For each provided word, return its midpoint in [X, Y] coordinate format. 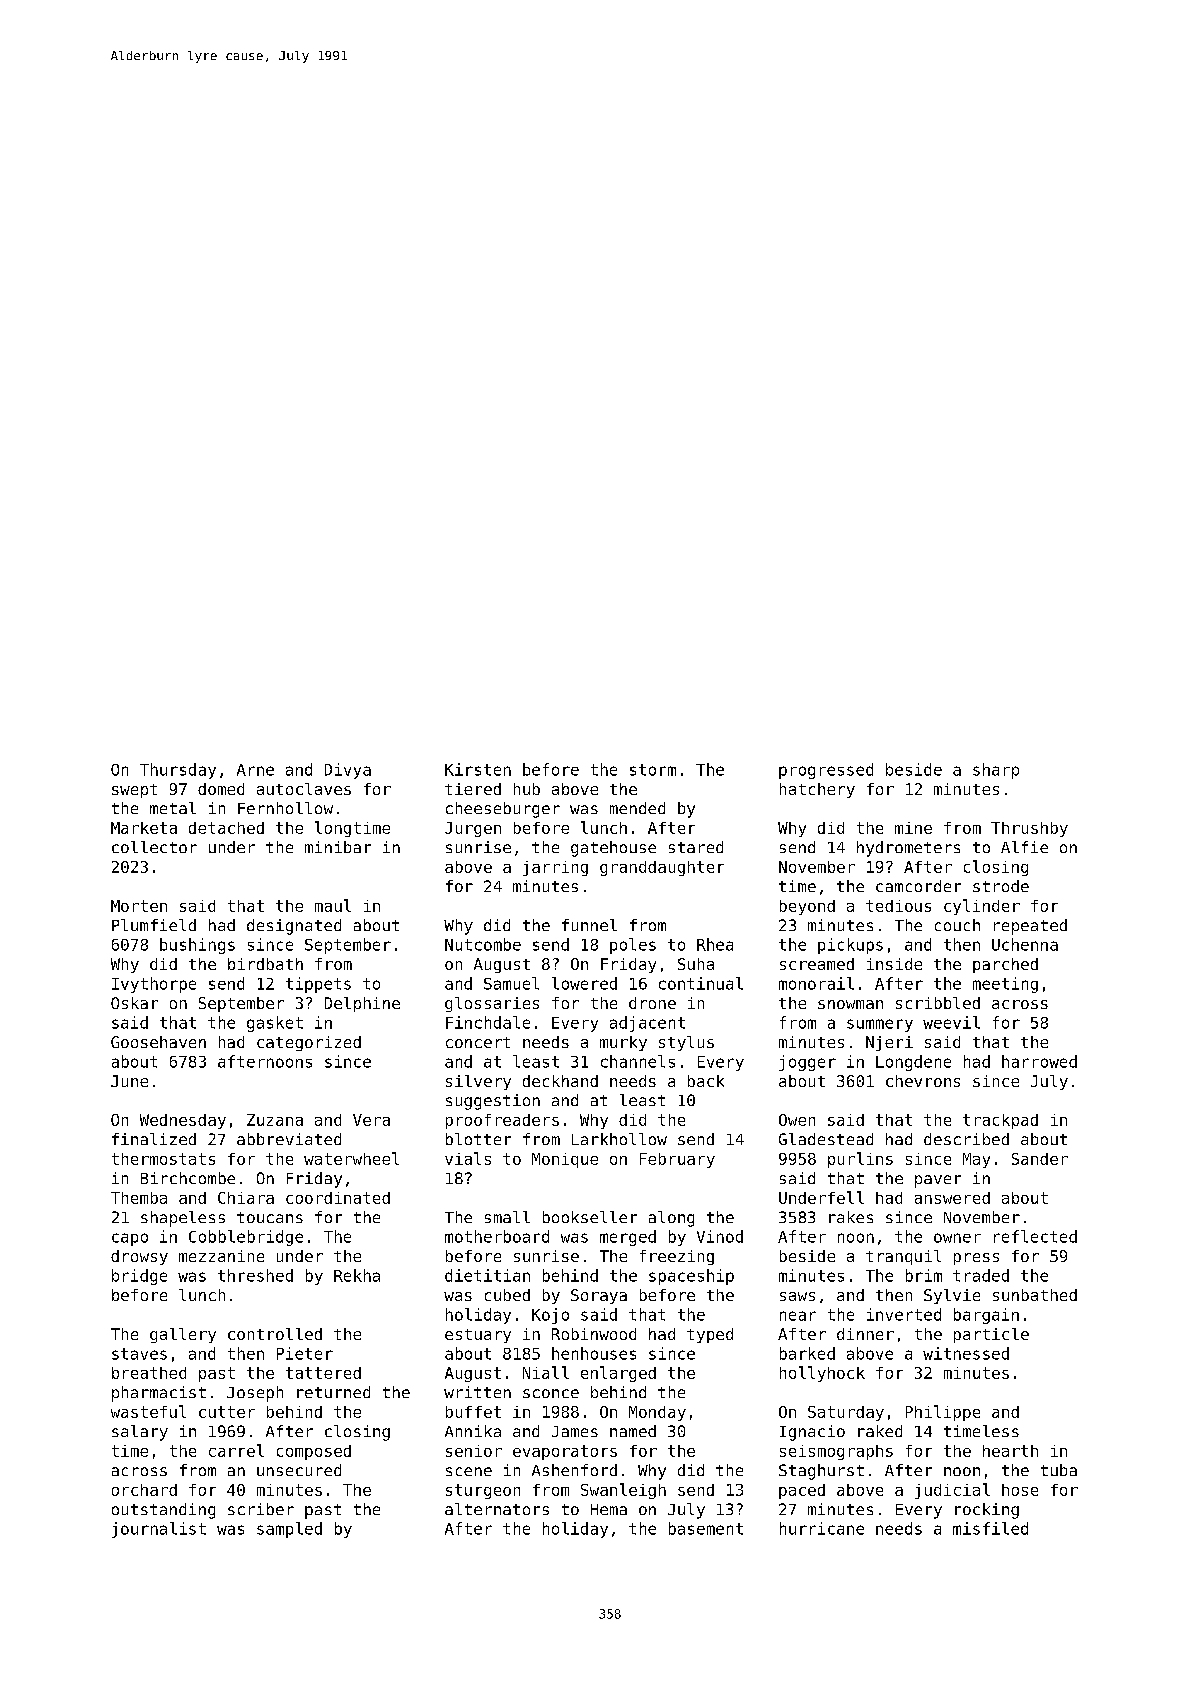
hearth [1010, 1451]
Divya [348, 771]
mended [637, 808]
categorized [309, 1043]
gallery [183, 1335]
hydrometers [908, 849]
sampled [289, 1530]
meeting [1005, 985]
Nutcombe [483, 944]
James [575, 1431]
